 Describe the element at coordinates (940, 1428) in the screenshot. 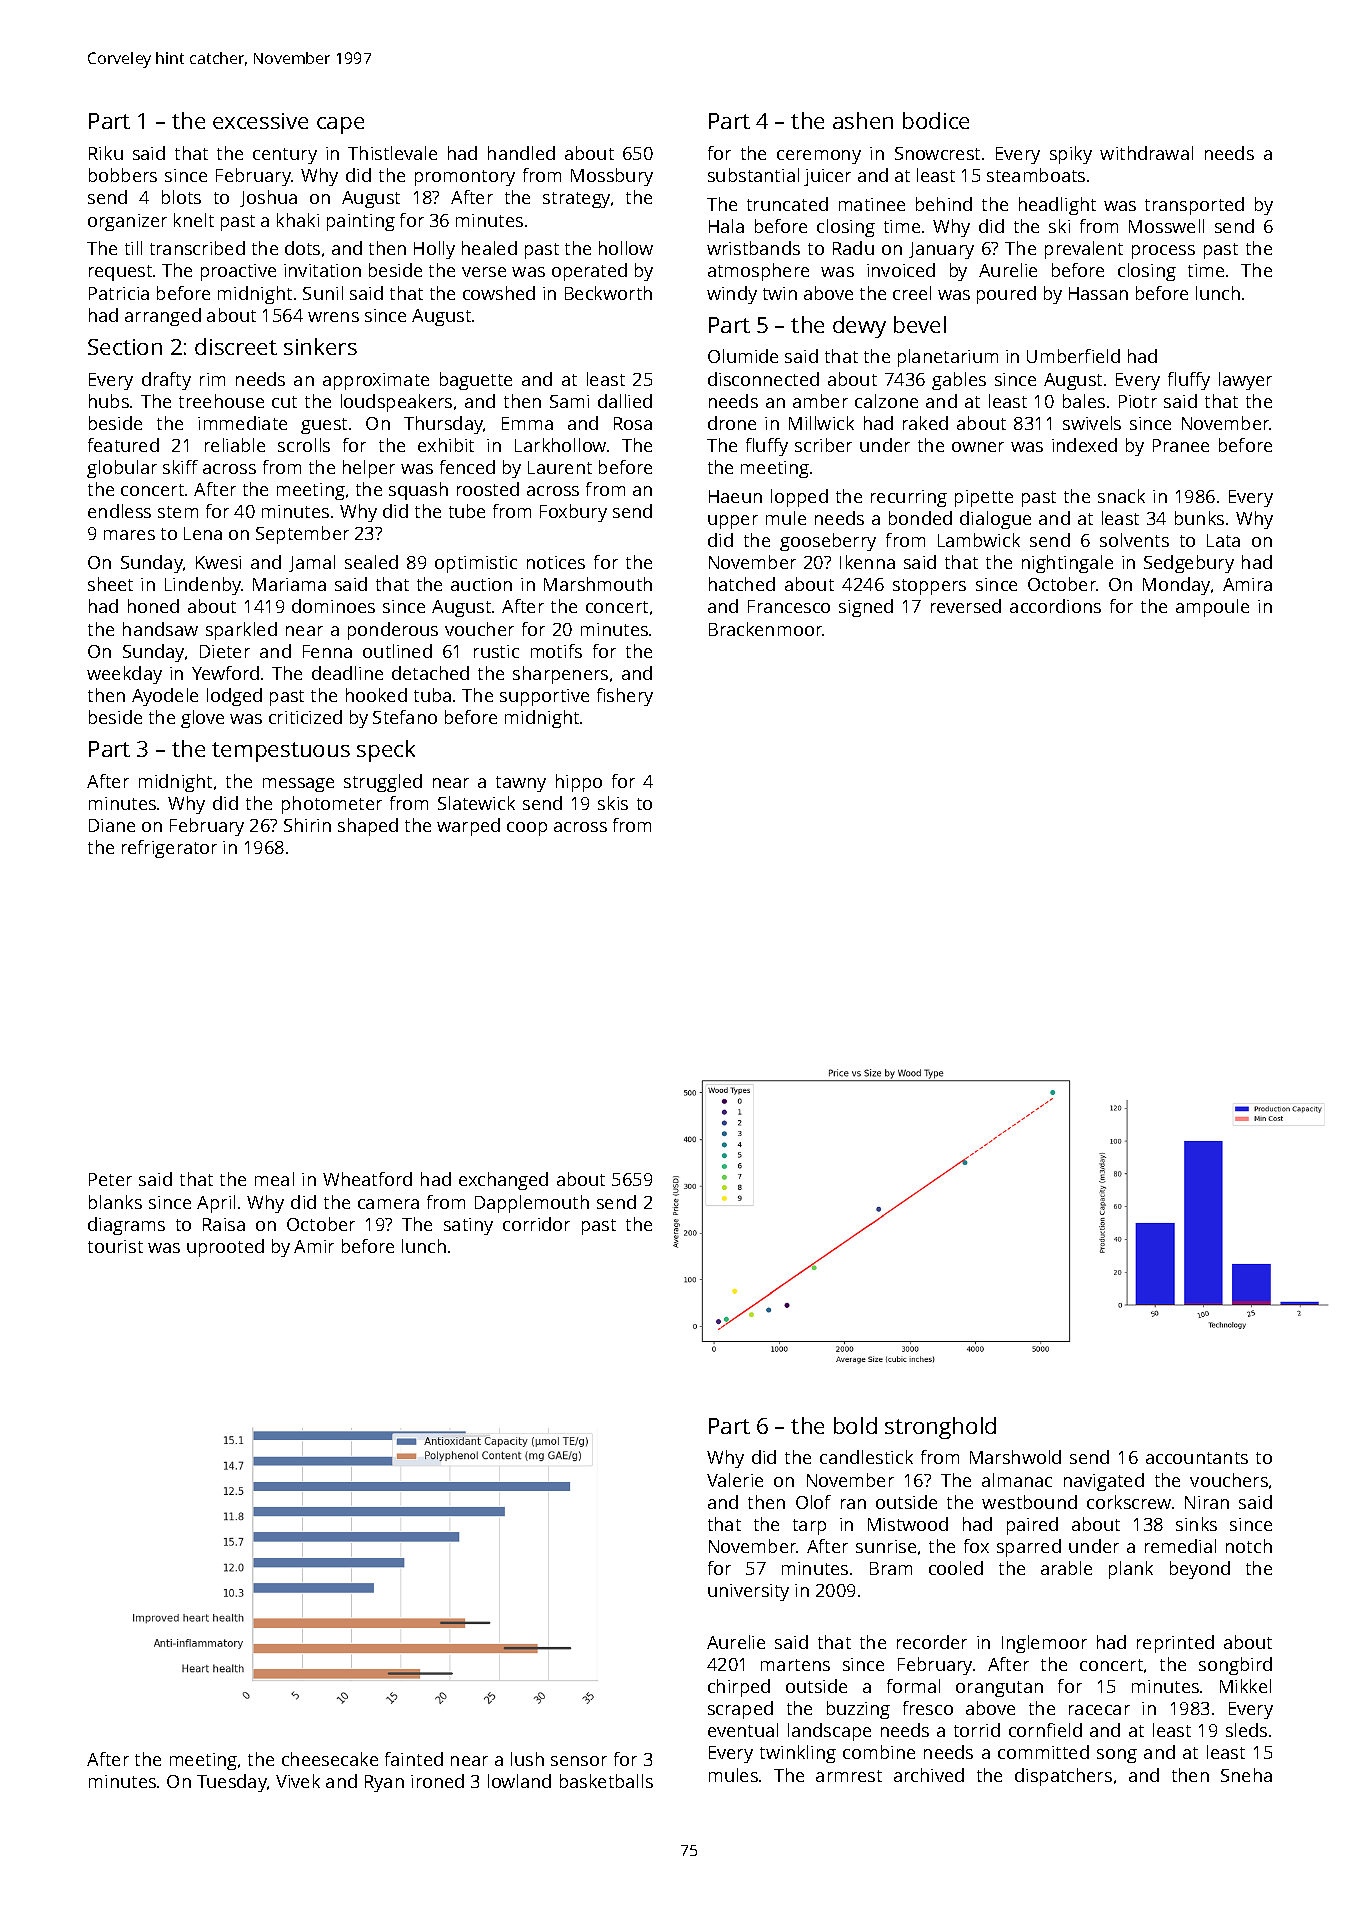

I see `stronghold` at that location.
